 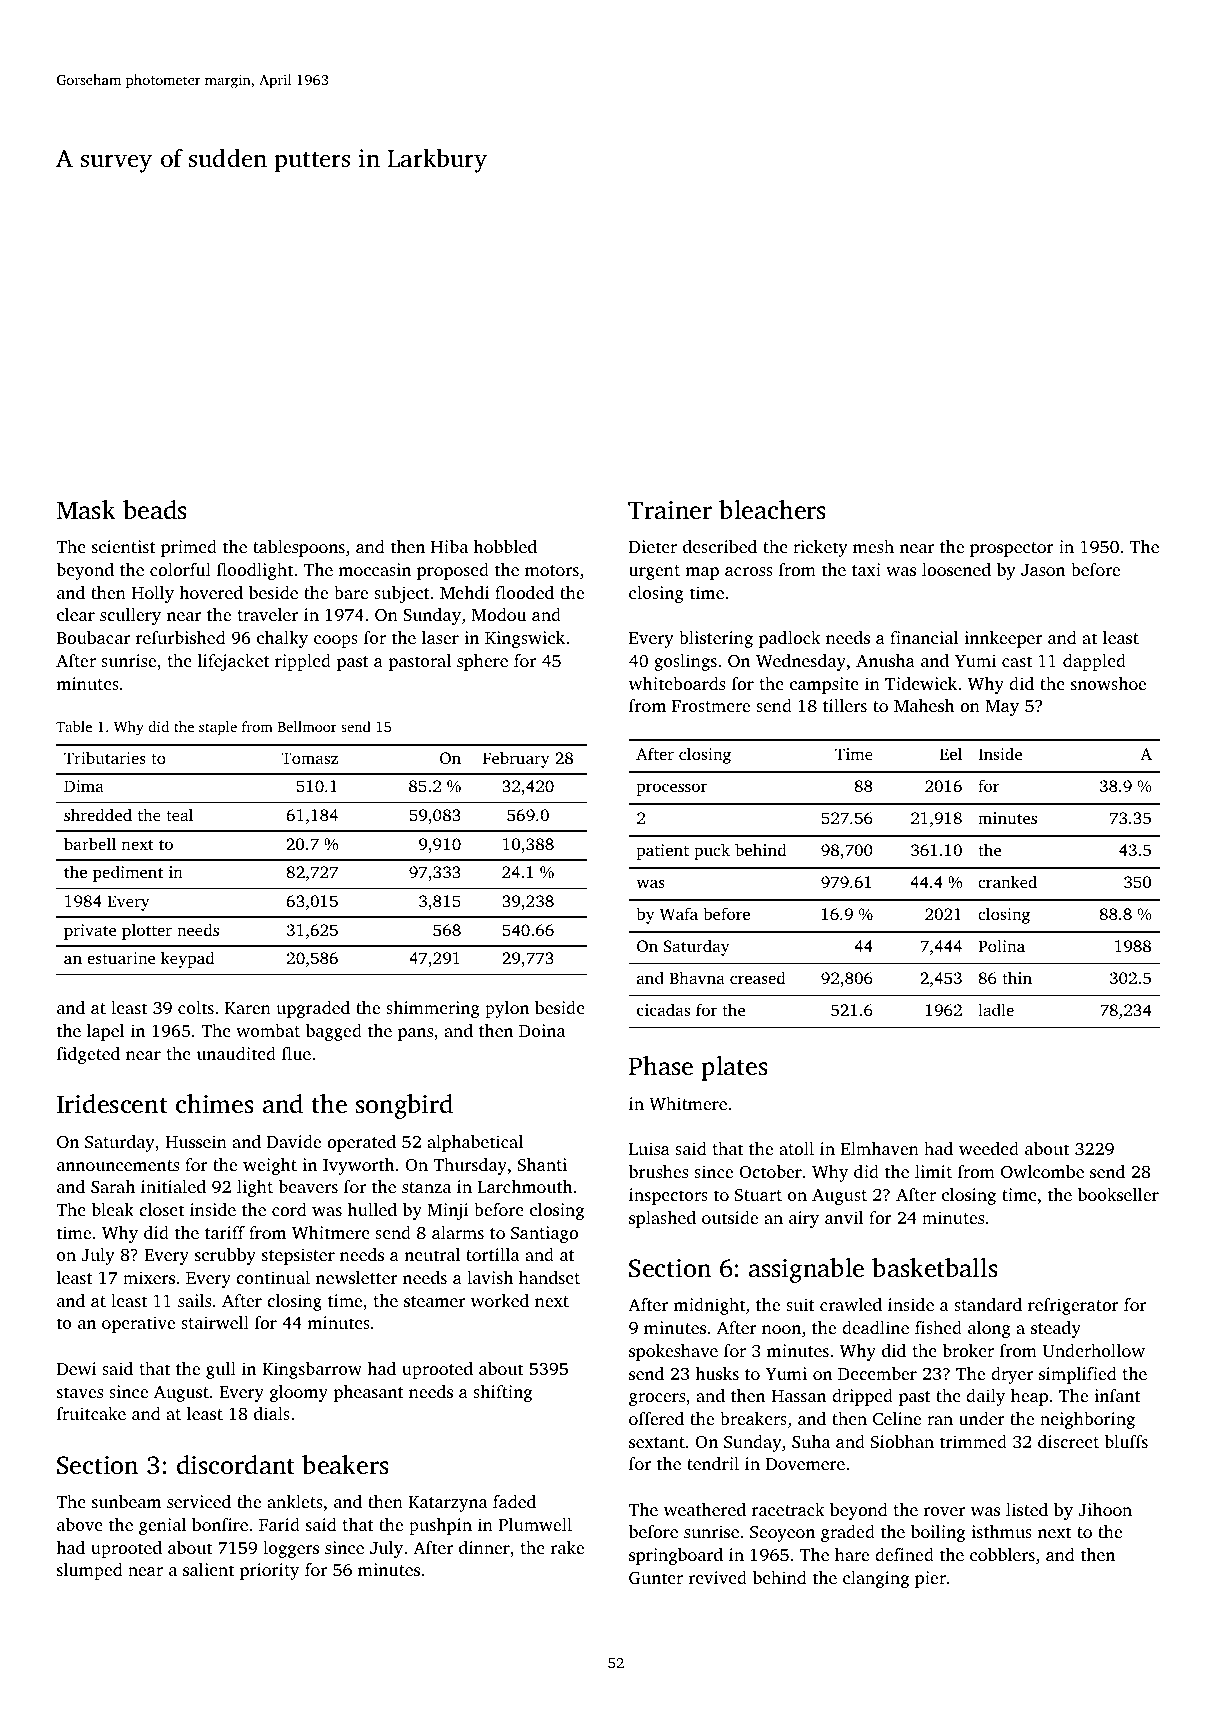 What do you see at coordinates (1001, 945) in the screenshot?
I see `Polina` at bounding box center [1001, 945].
